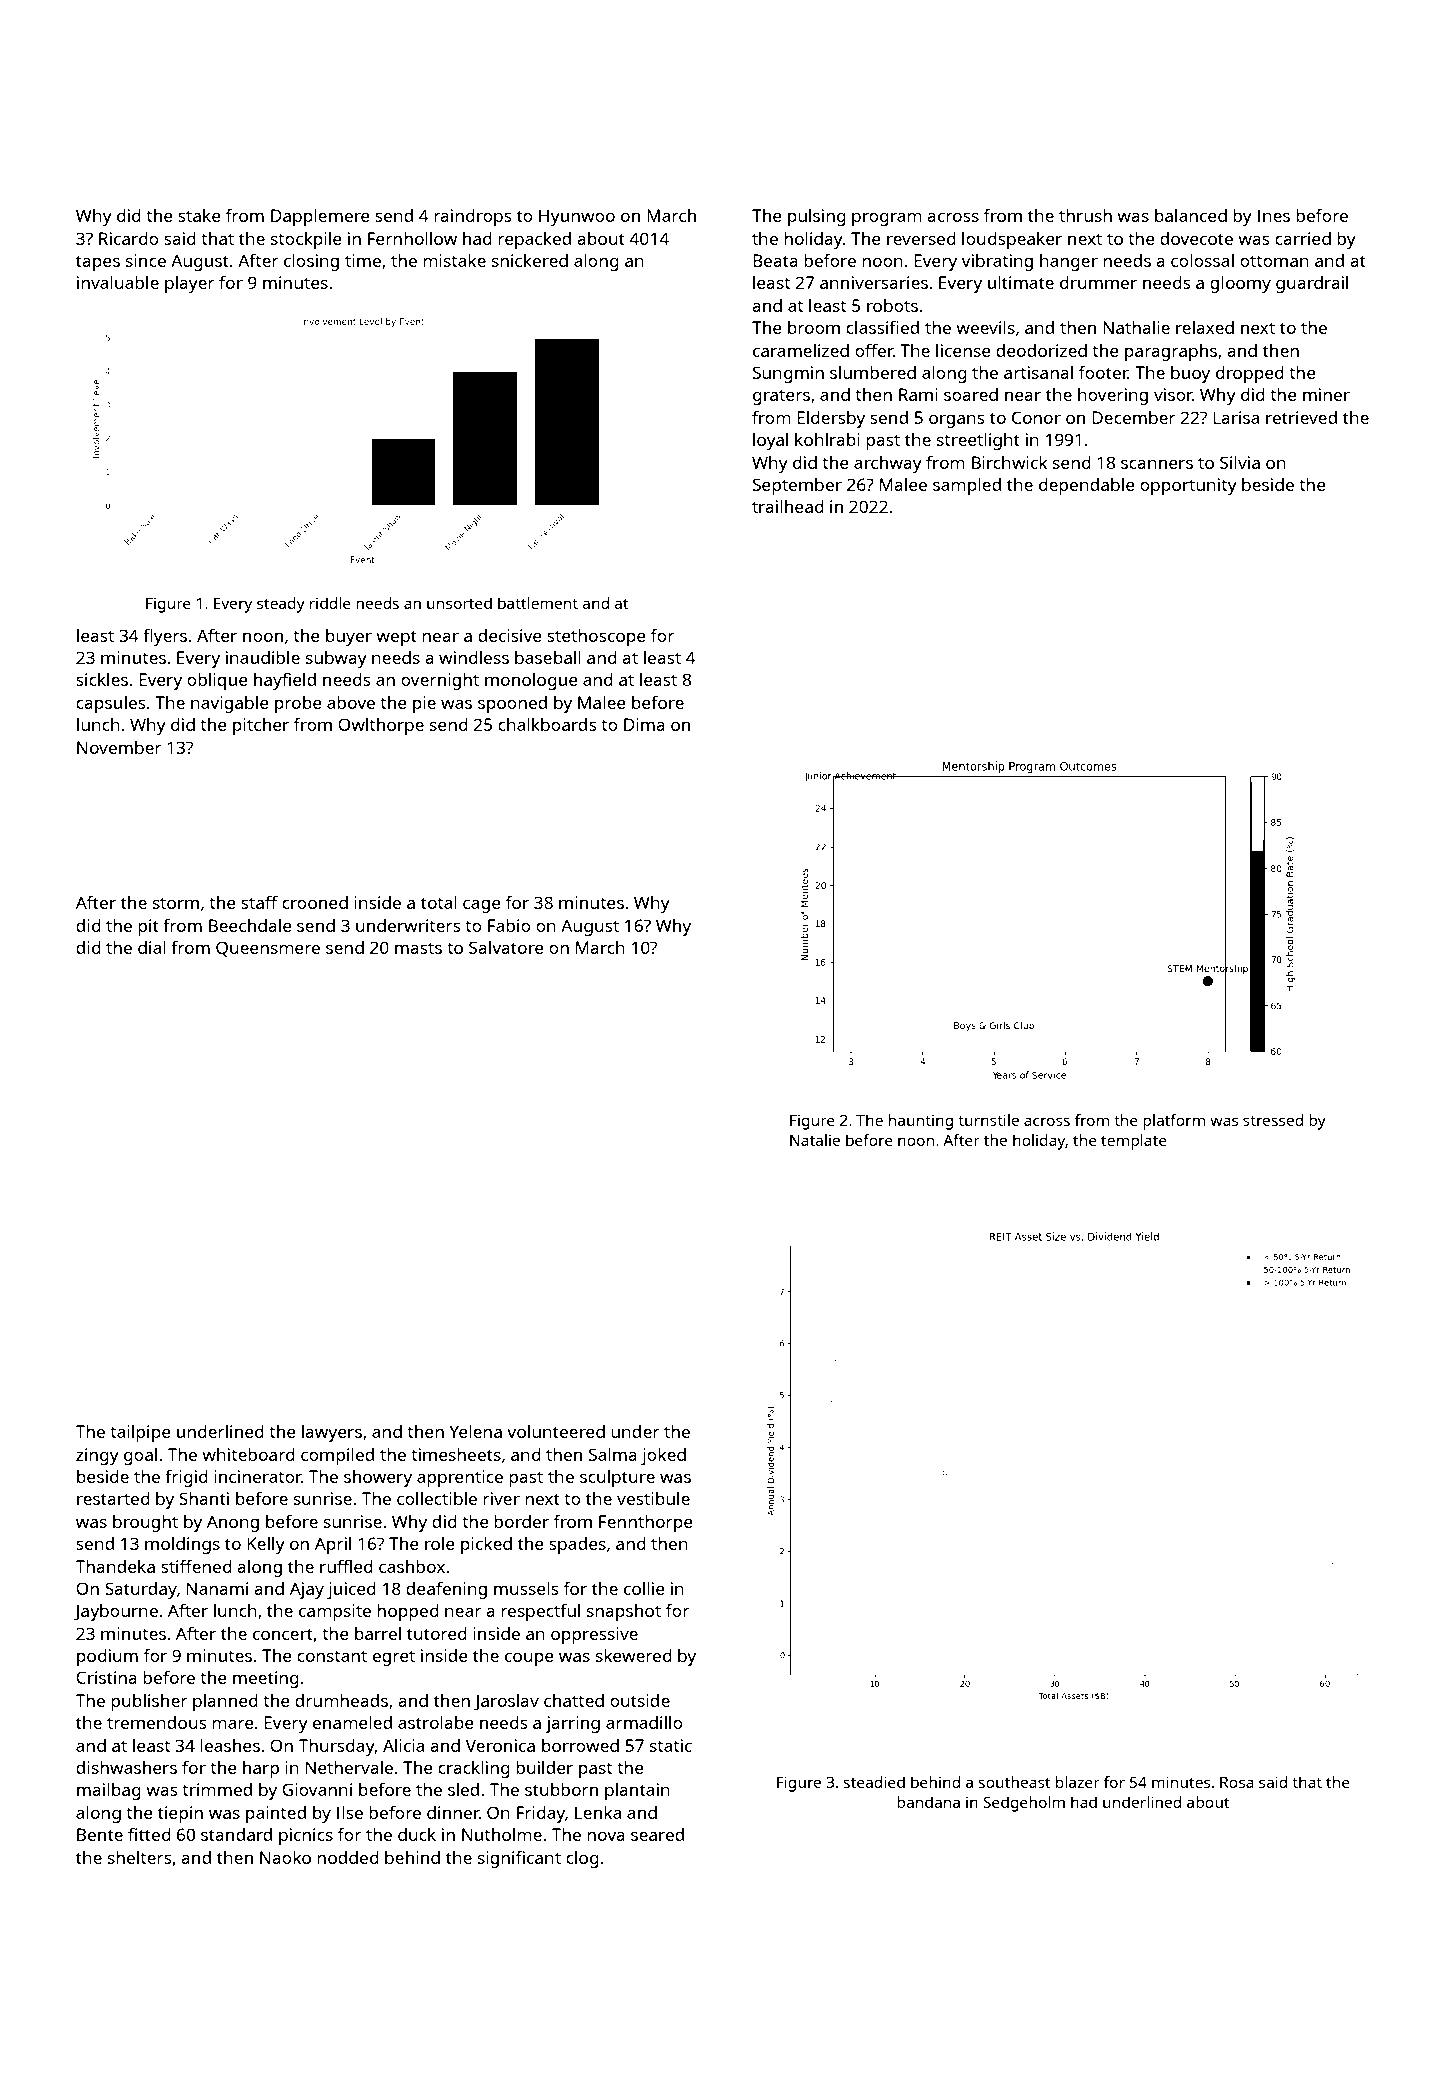 The width and height of the document is (1450, 2100). I want to click on classified, so click(882, 327).
